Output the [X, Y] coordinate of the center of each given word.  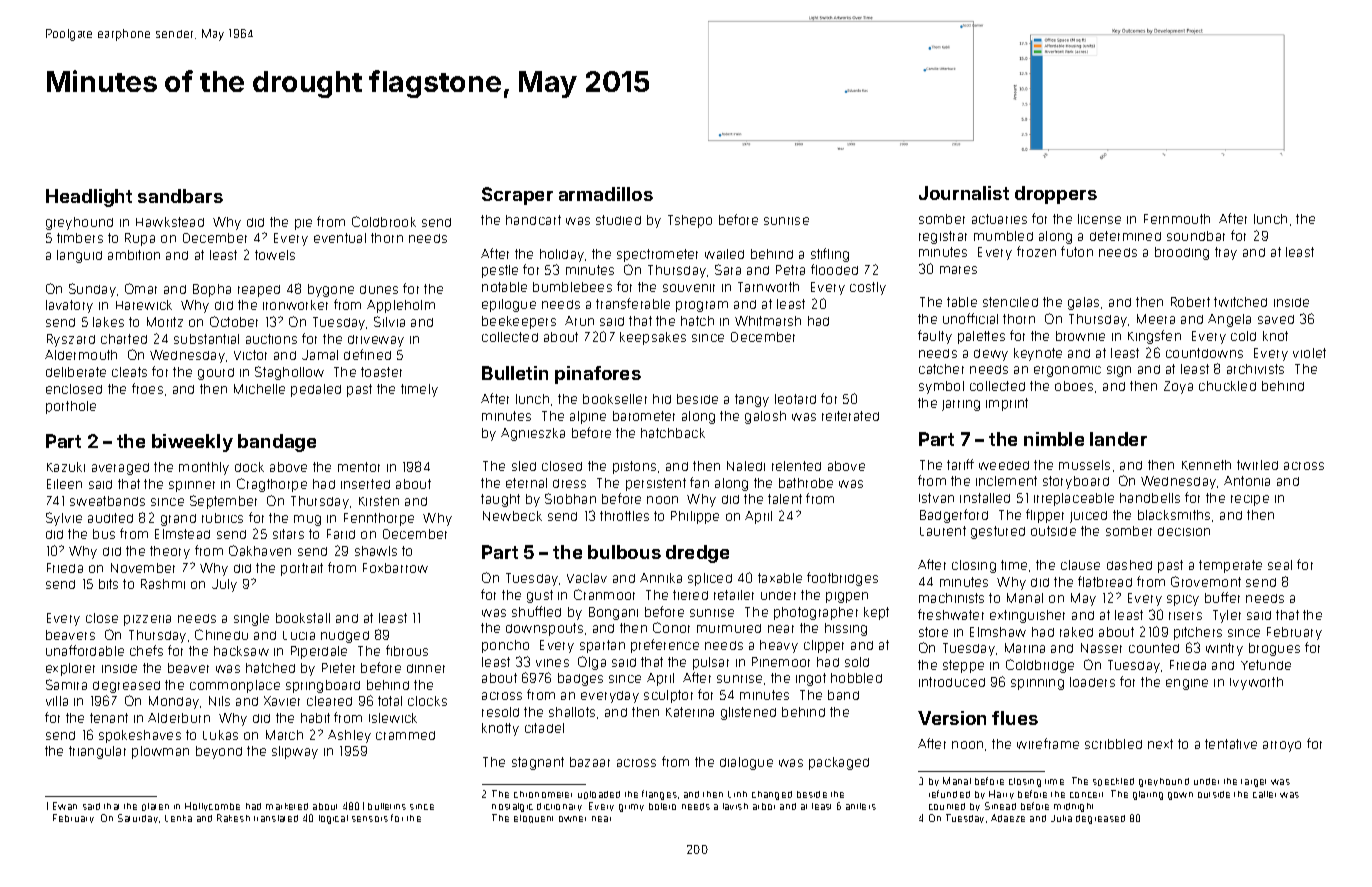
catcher [941, 369]
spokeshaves [140, 736]
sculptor [668, 696]
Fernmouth [1177, 219]
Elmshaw [998, 632]
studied [618, 220]
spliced [710, 579]
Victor [250, 355]
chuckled [1227, 386]
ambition [134, 255]
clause [1080, 565]
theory [170, 552]
